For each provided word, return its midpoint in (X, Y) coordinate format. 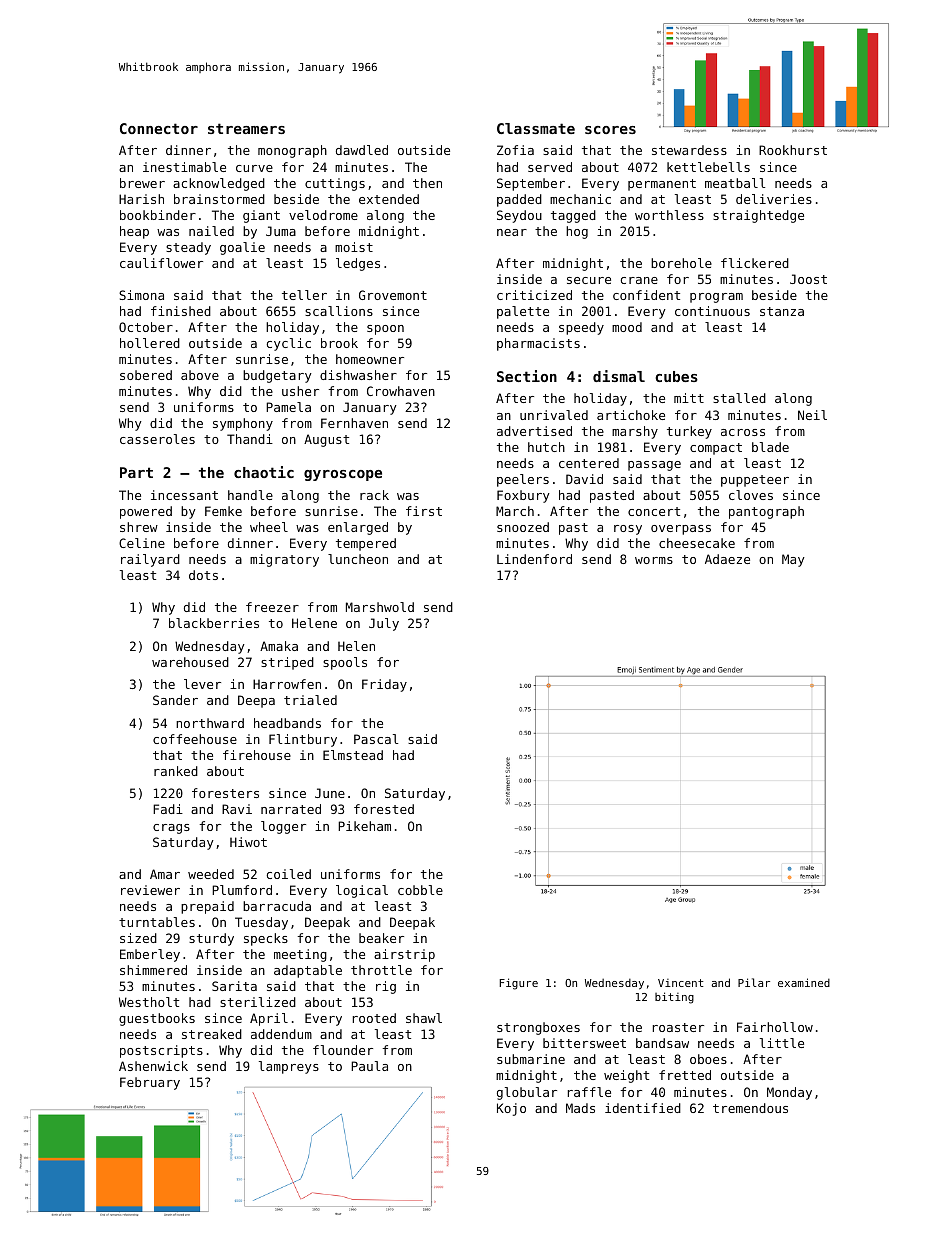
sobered (146, 375)
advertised (534, 431)
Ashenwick (153, 1066)
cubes (676, 376)
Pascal (376, 739)
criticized (534, 295)
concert (654, 511)
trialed (310, 700)
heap (134, 232)
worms (654, 560)
